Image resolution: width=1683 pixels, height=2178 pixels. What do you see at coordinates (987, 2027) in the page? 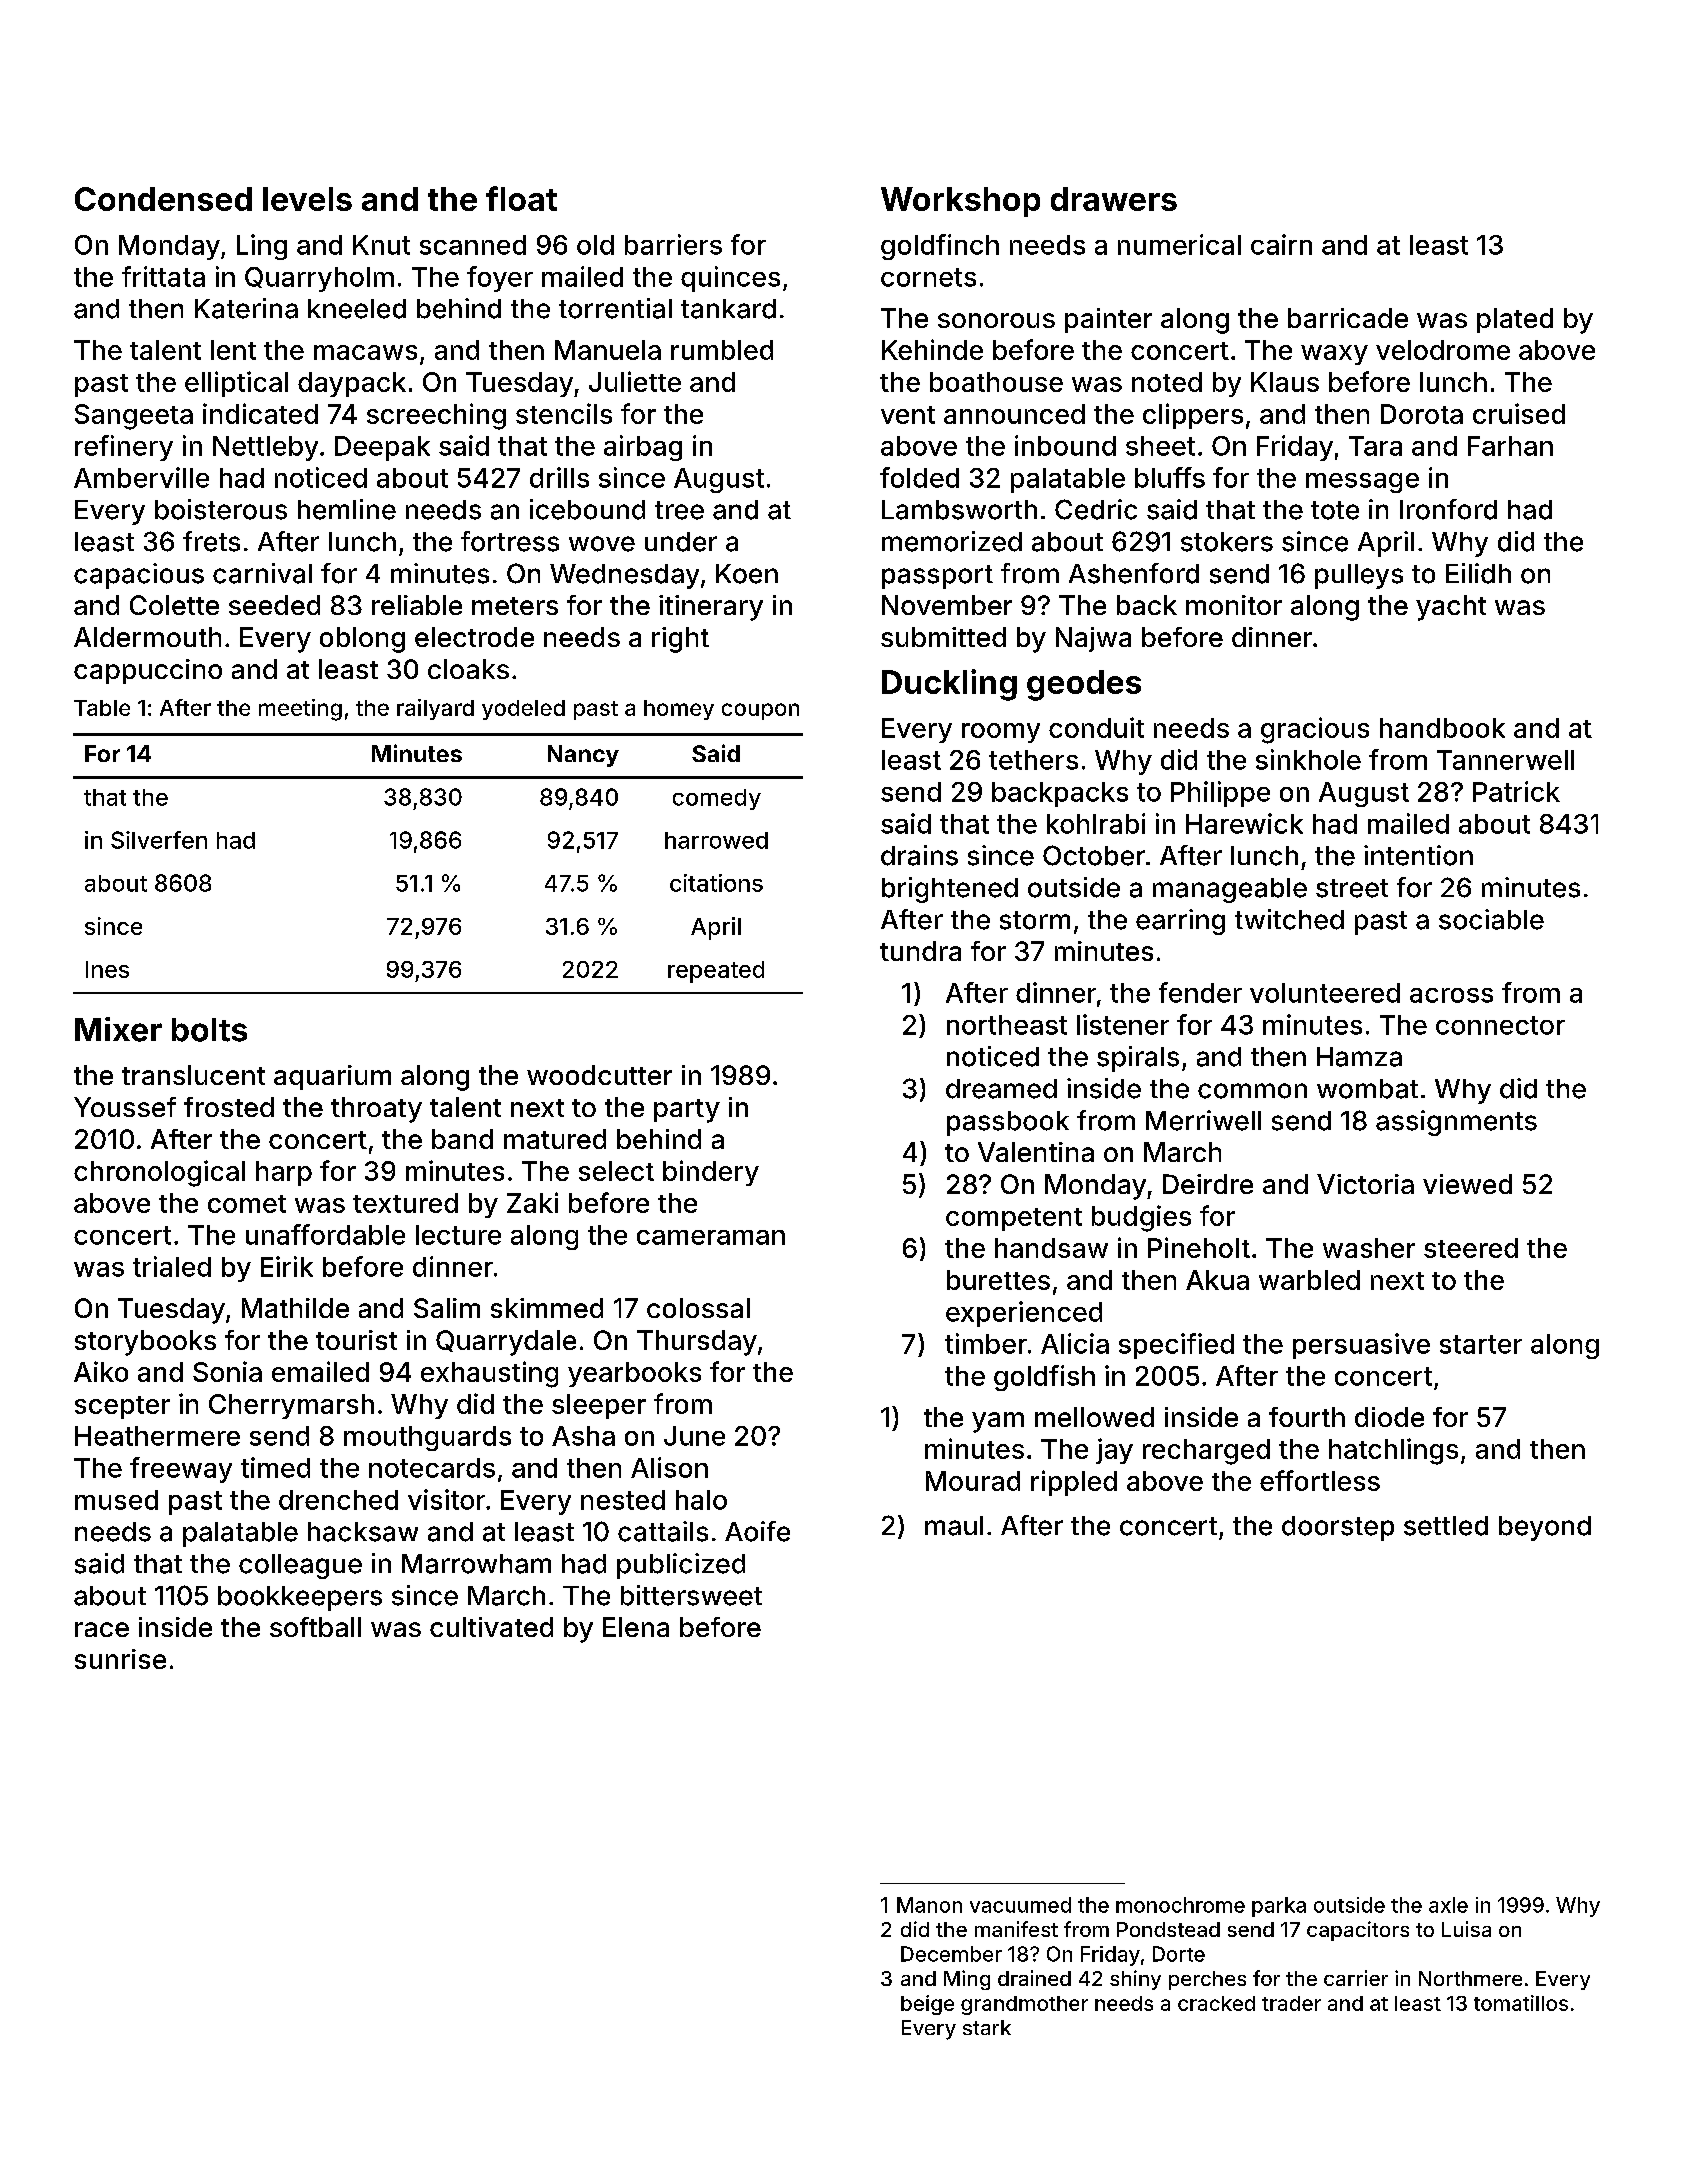
I see `stark` at bounding box center [987, 2027].
